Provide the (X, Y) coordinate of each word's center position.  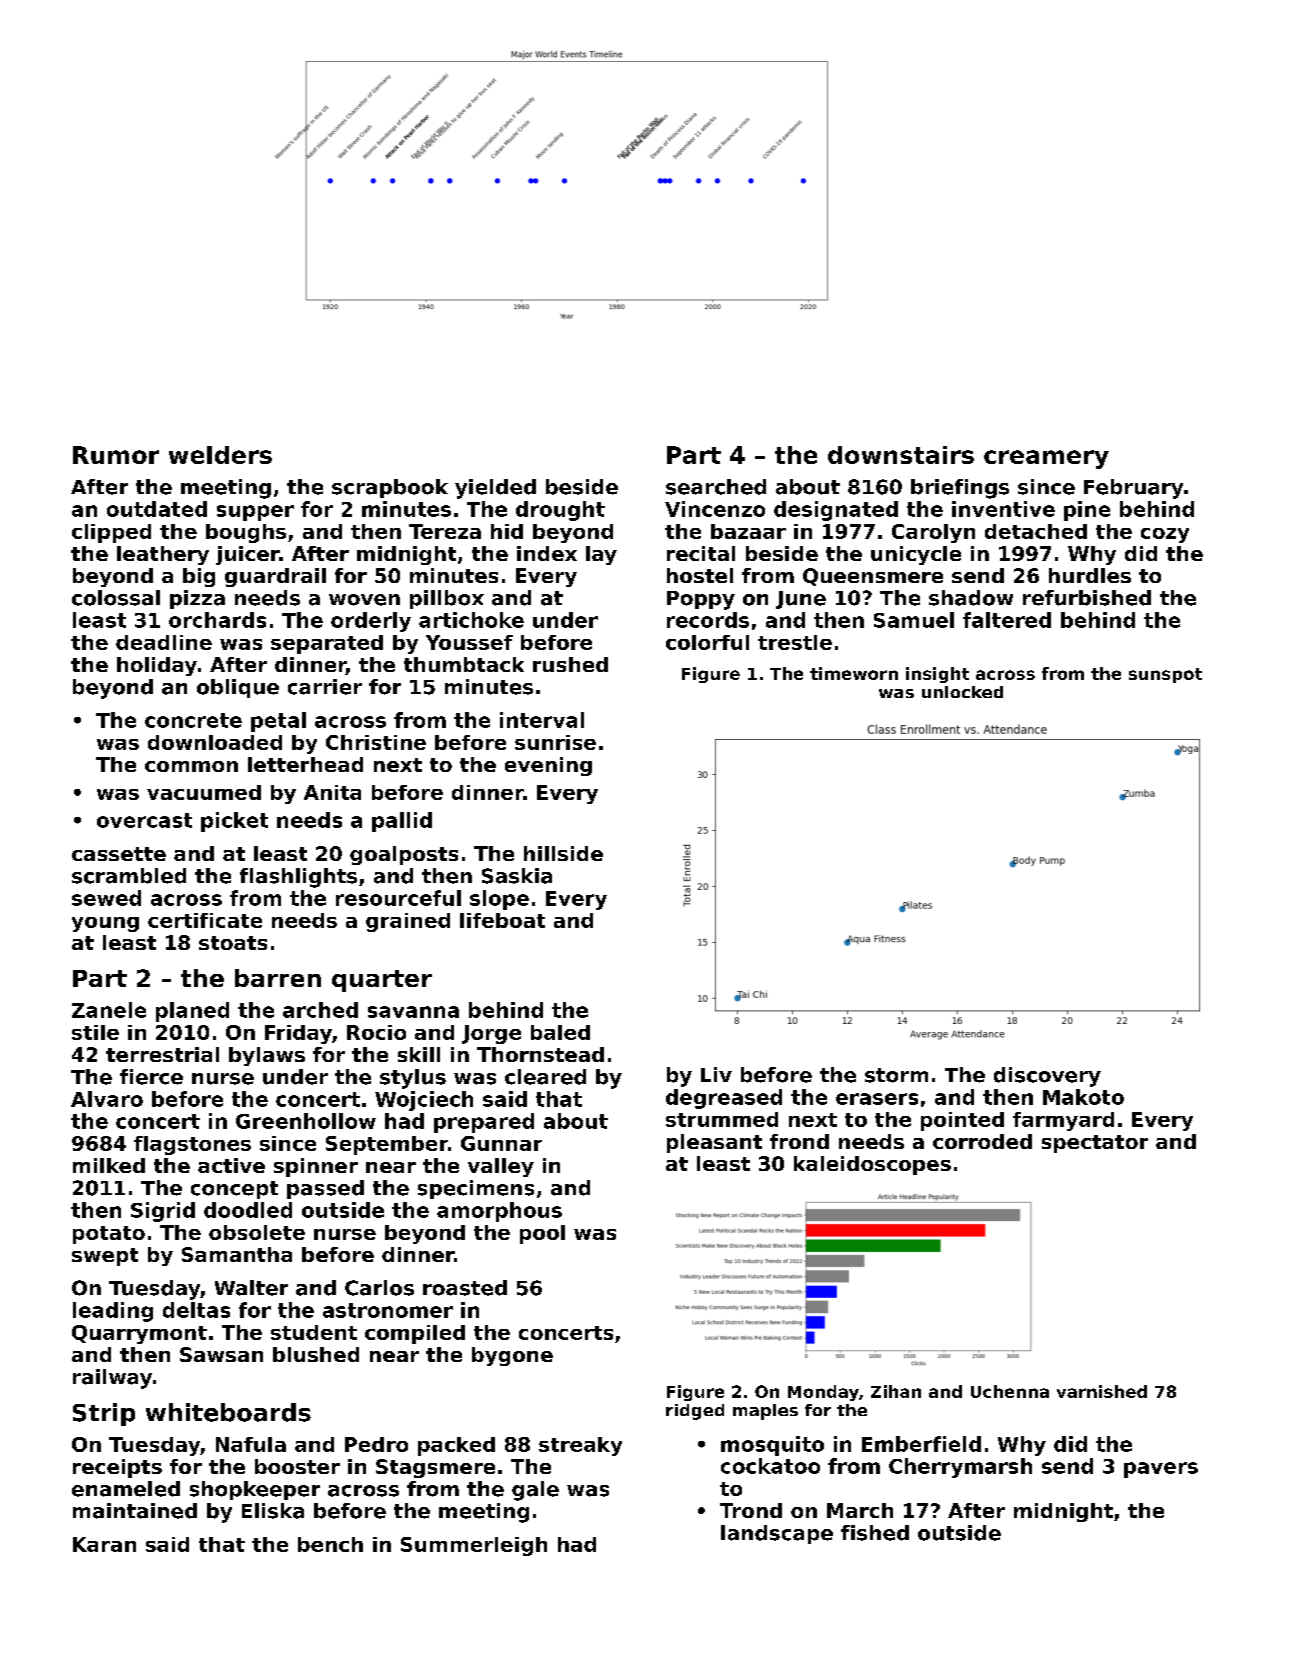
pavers (1161, 1470)
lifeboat (502, 920)
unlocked (962, 692)
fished (875, 1533)
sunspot (1165, 675)
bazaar (748, 531)
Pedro (376, 1444)
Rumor (116, 455)
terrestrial (162, 1054)
